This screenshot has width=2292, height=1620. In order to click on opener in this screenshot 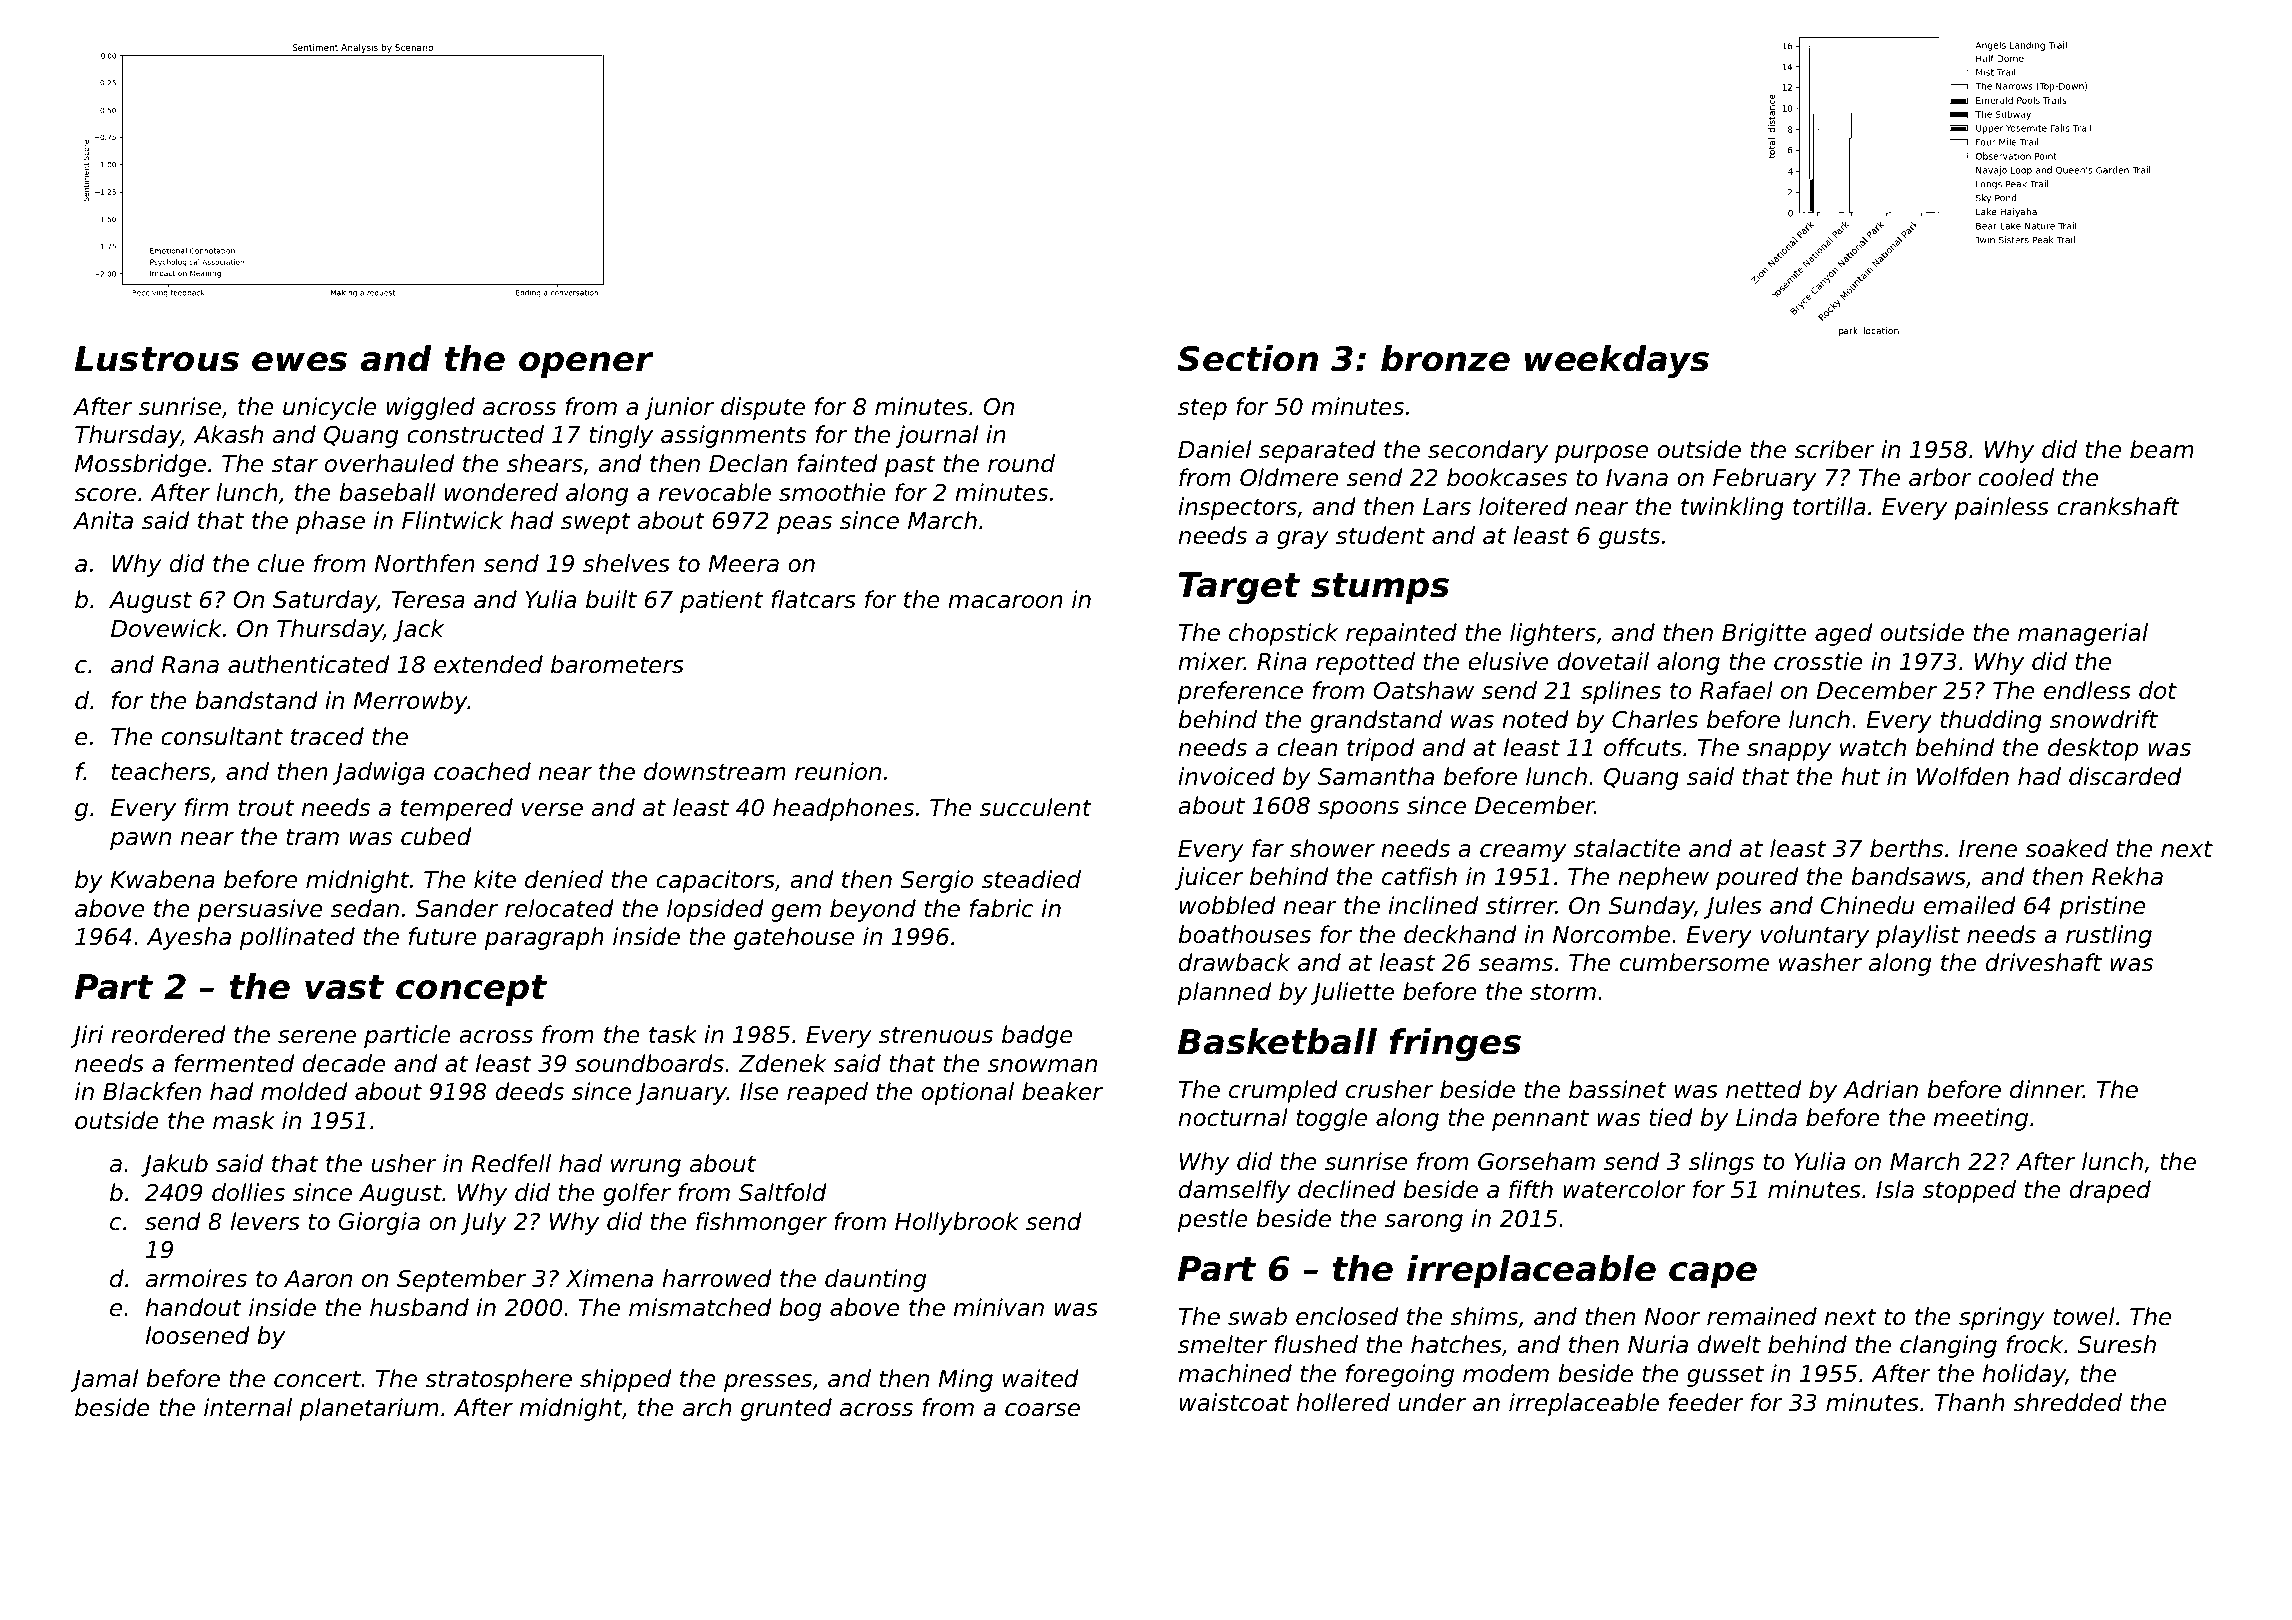, I will do `click(586, 365)`.
